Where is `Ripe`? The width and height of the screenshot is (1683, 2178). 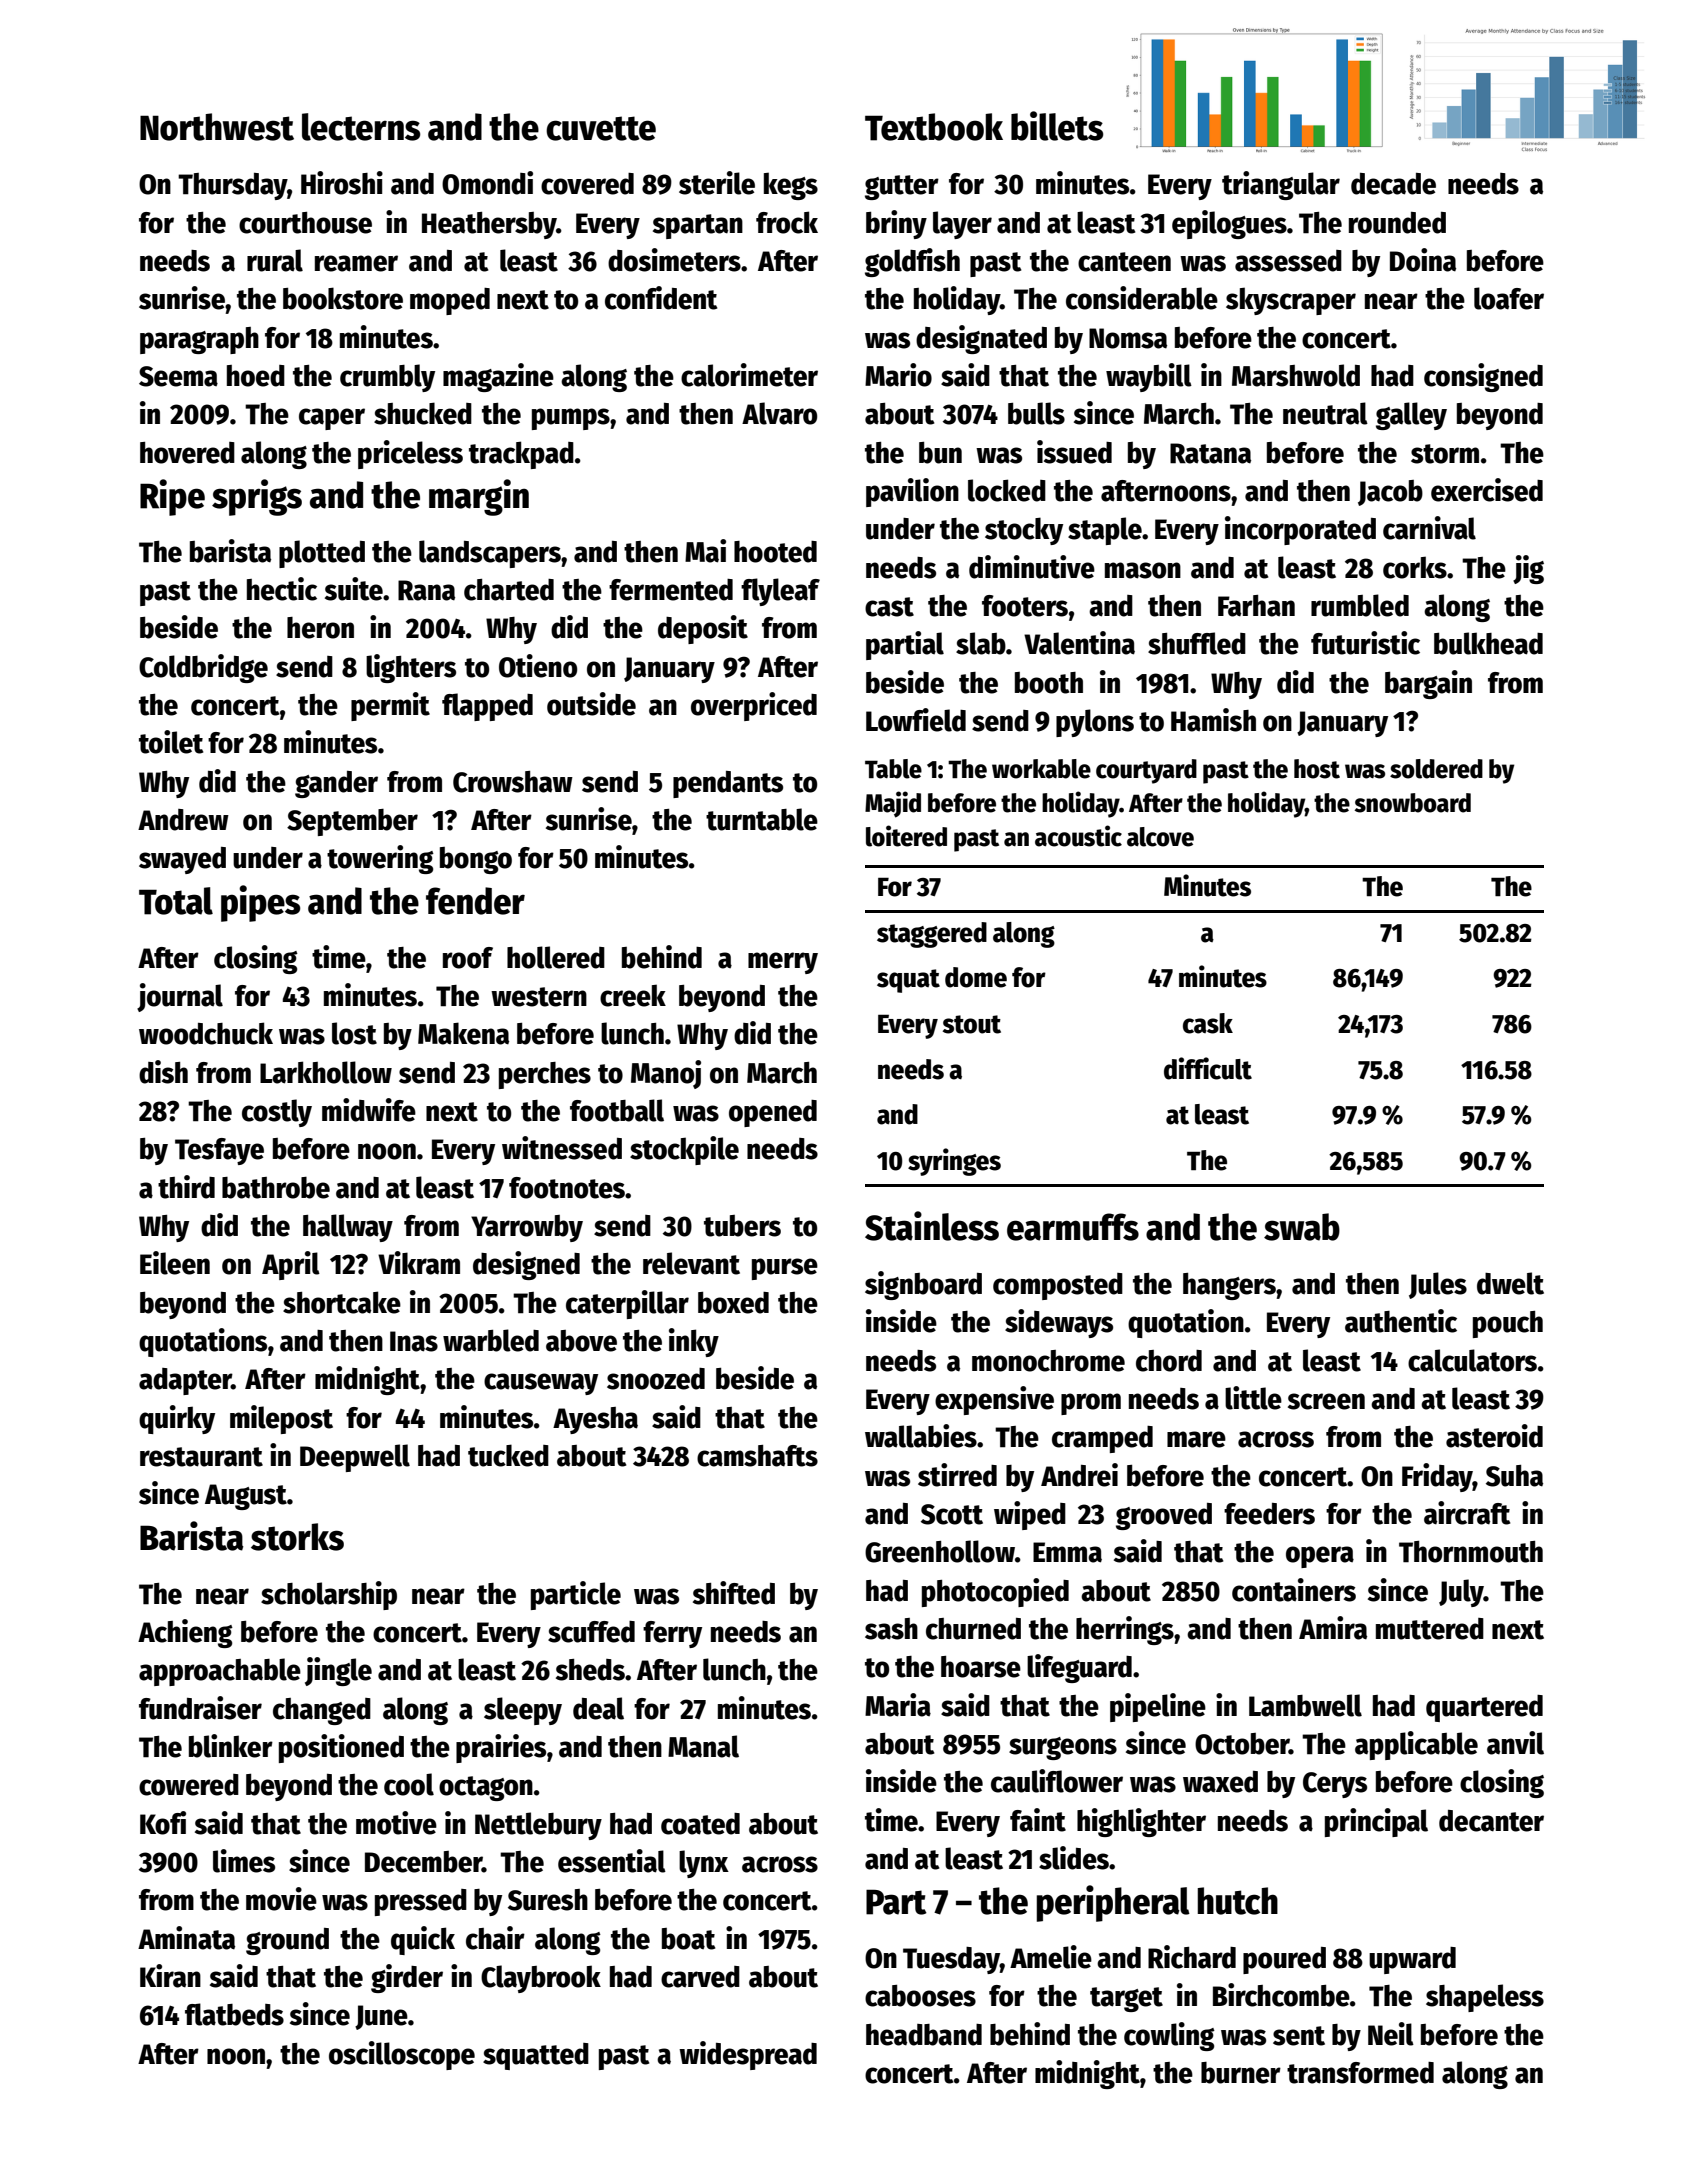
Ripe is located at coordinates (172, 497).
